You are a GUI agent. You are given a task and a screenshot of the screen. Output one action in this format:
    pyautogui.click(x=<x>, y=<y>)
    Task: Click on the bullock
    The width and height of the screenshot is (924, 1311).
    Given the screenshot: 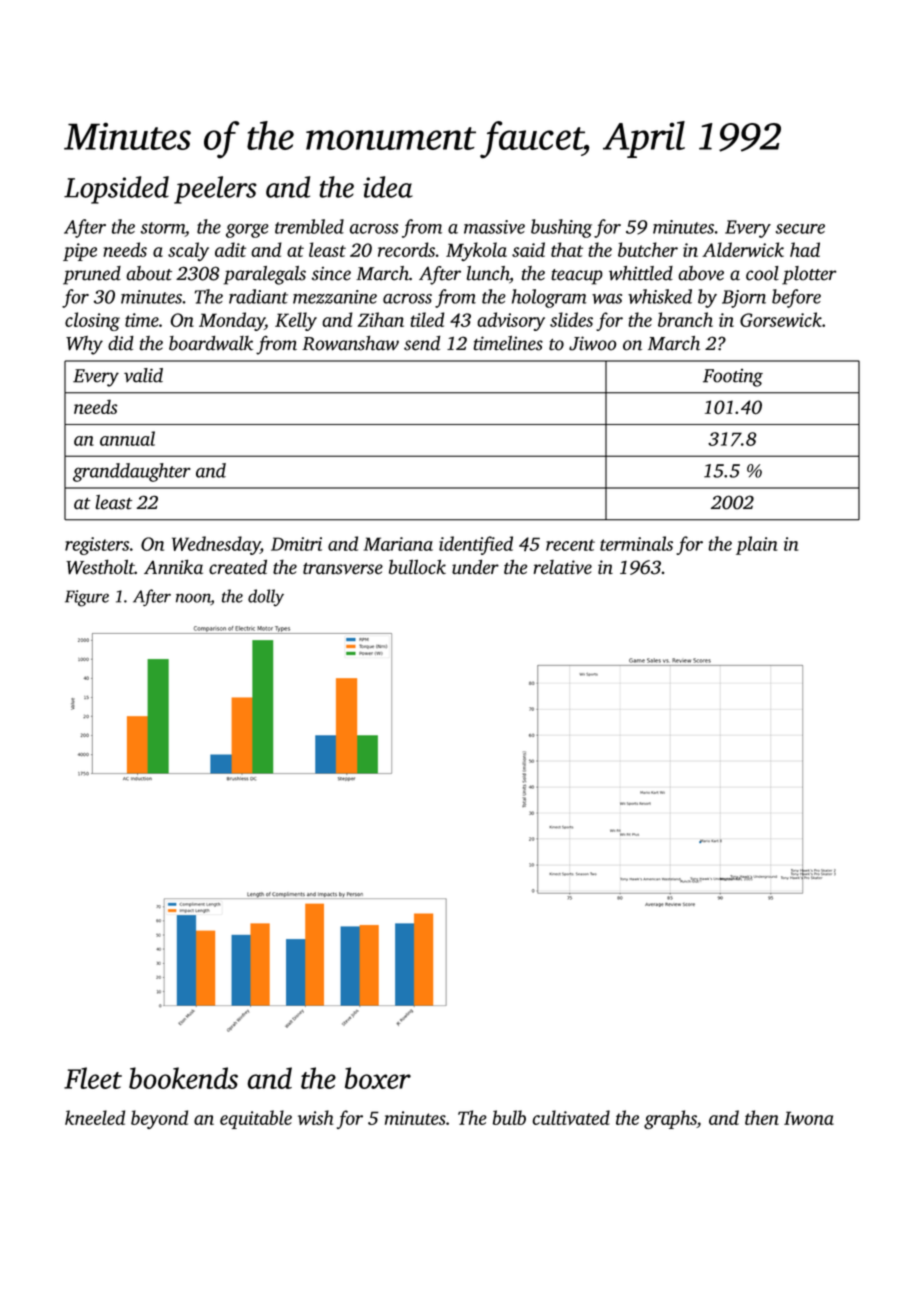 What is the action you would take?
    pyautogui.click(x=417, y=567)
